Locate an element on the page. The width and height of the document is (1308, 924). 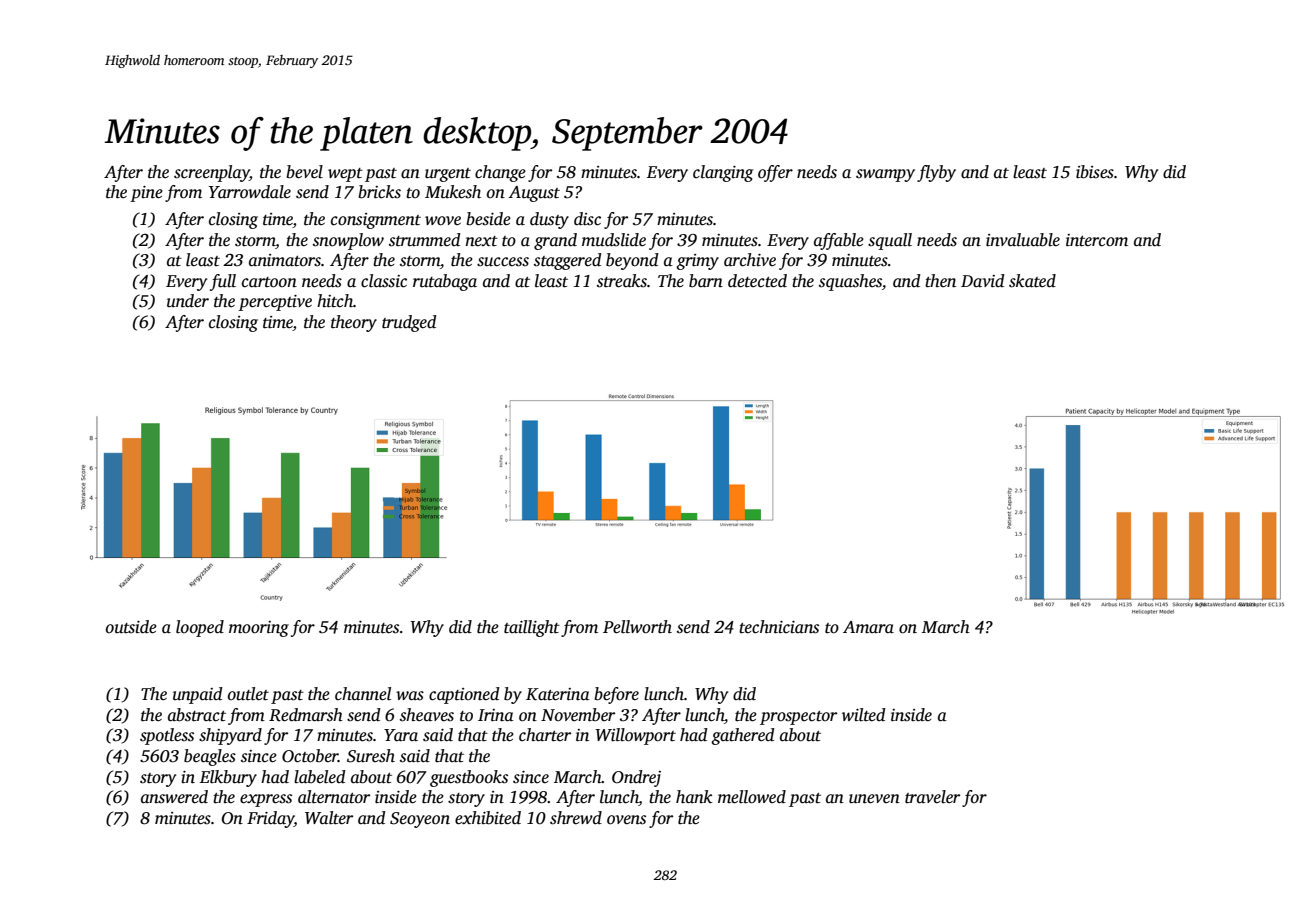
flyby is located at coordinates (936, 173).
